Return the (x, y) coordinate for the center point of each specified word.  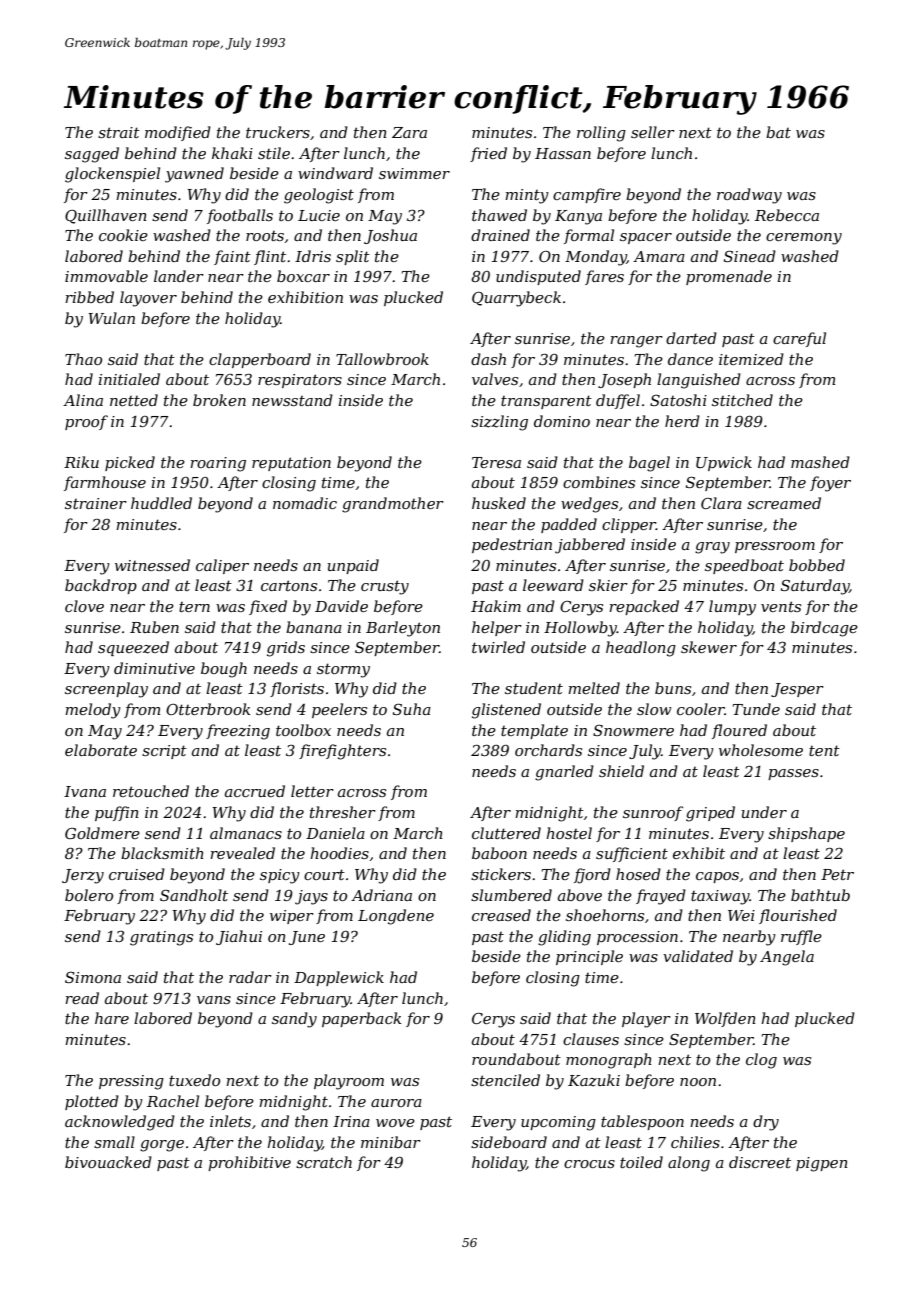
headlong (641, 649)
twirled (498, 647)
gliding (564, 938)
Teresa (496, 462)
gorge (162, 1146)
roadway (749, 196)
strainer (96, 503)
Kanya (578, 217)
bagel (649, 464)
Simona (93, 977)
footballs (240, 216)
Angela (787, 958)
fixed (268, 607)
